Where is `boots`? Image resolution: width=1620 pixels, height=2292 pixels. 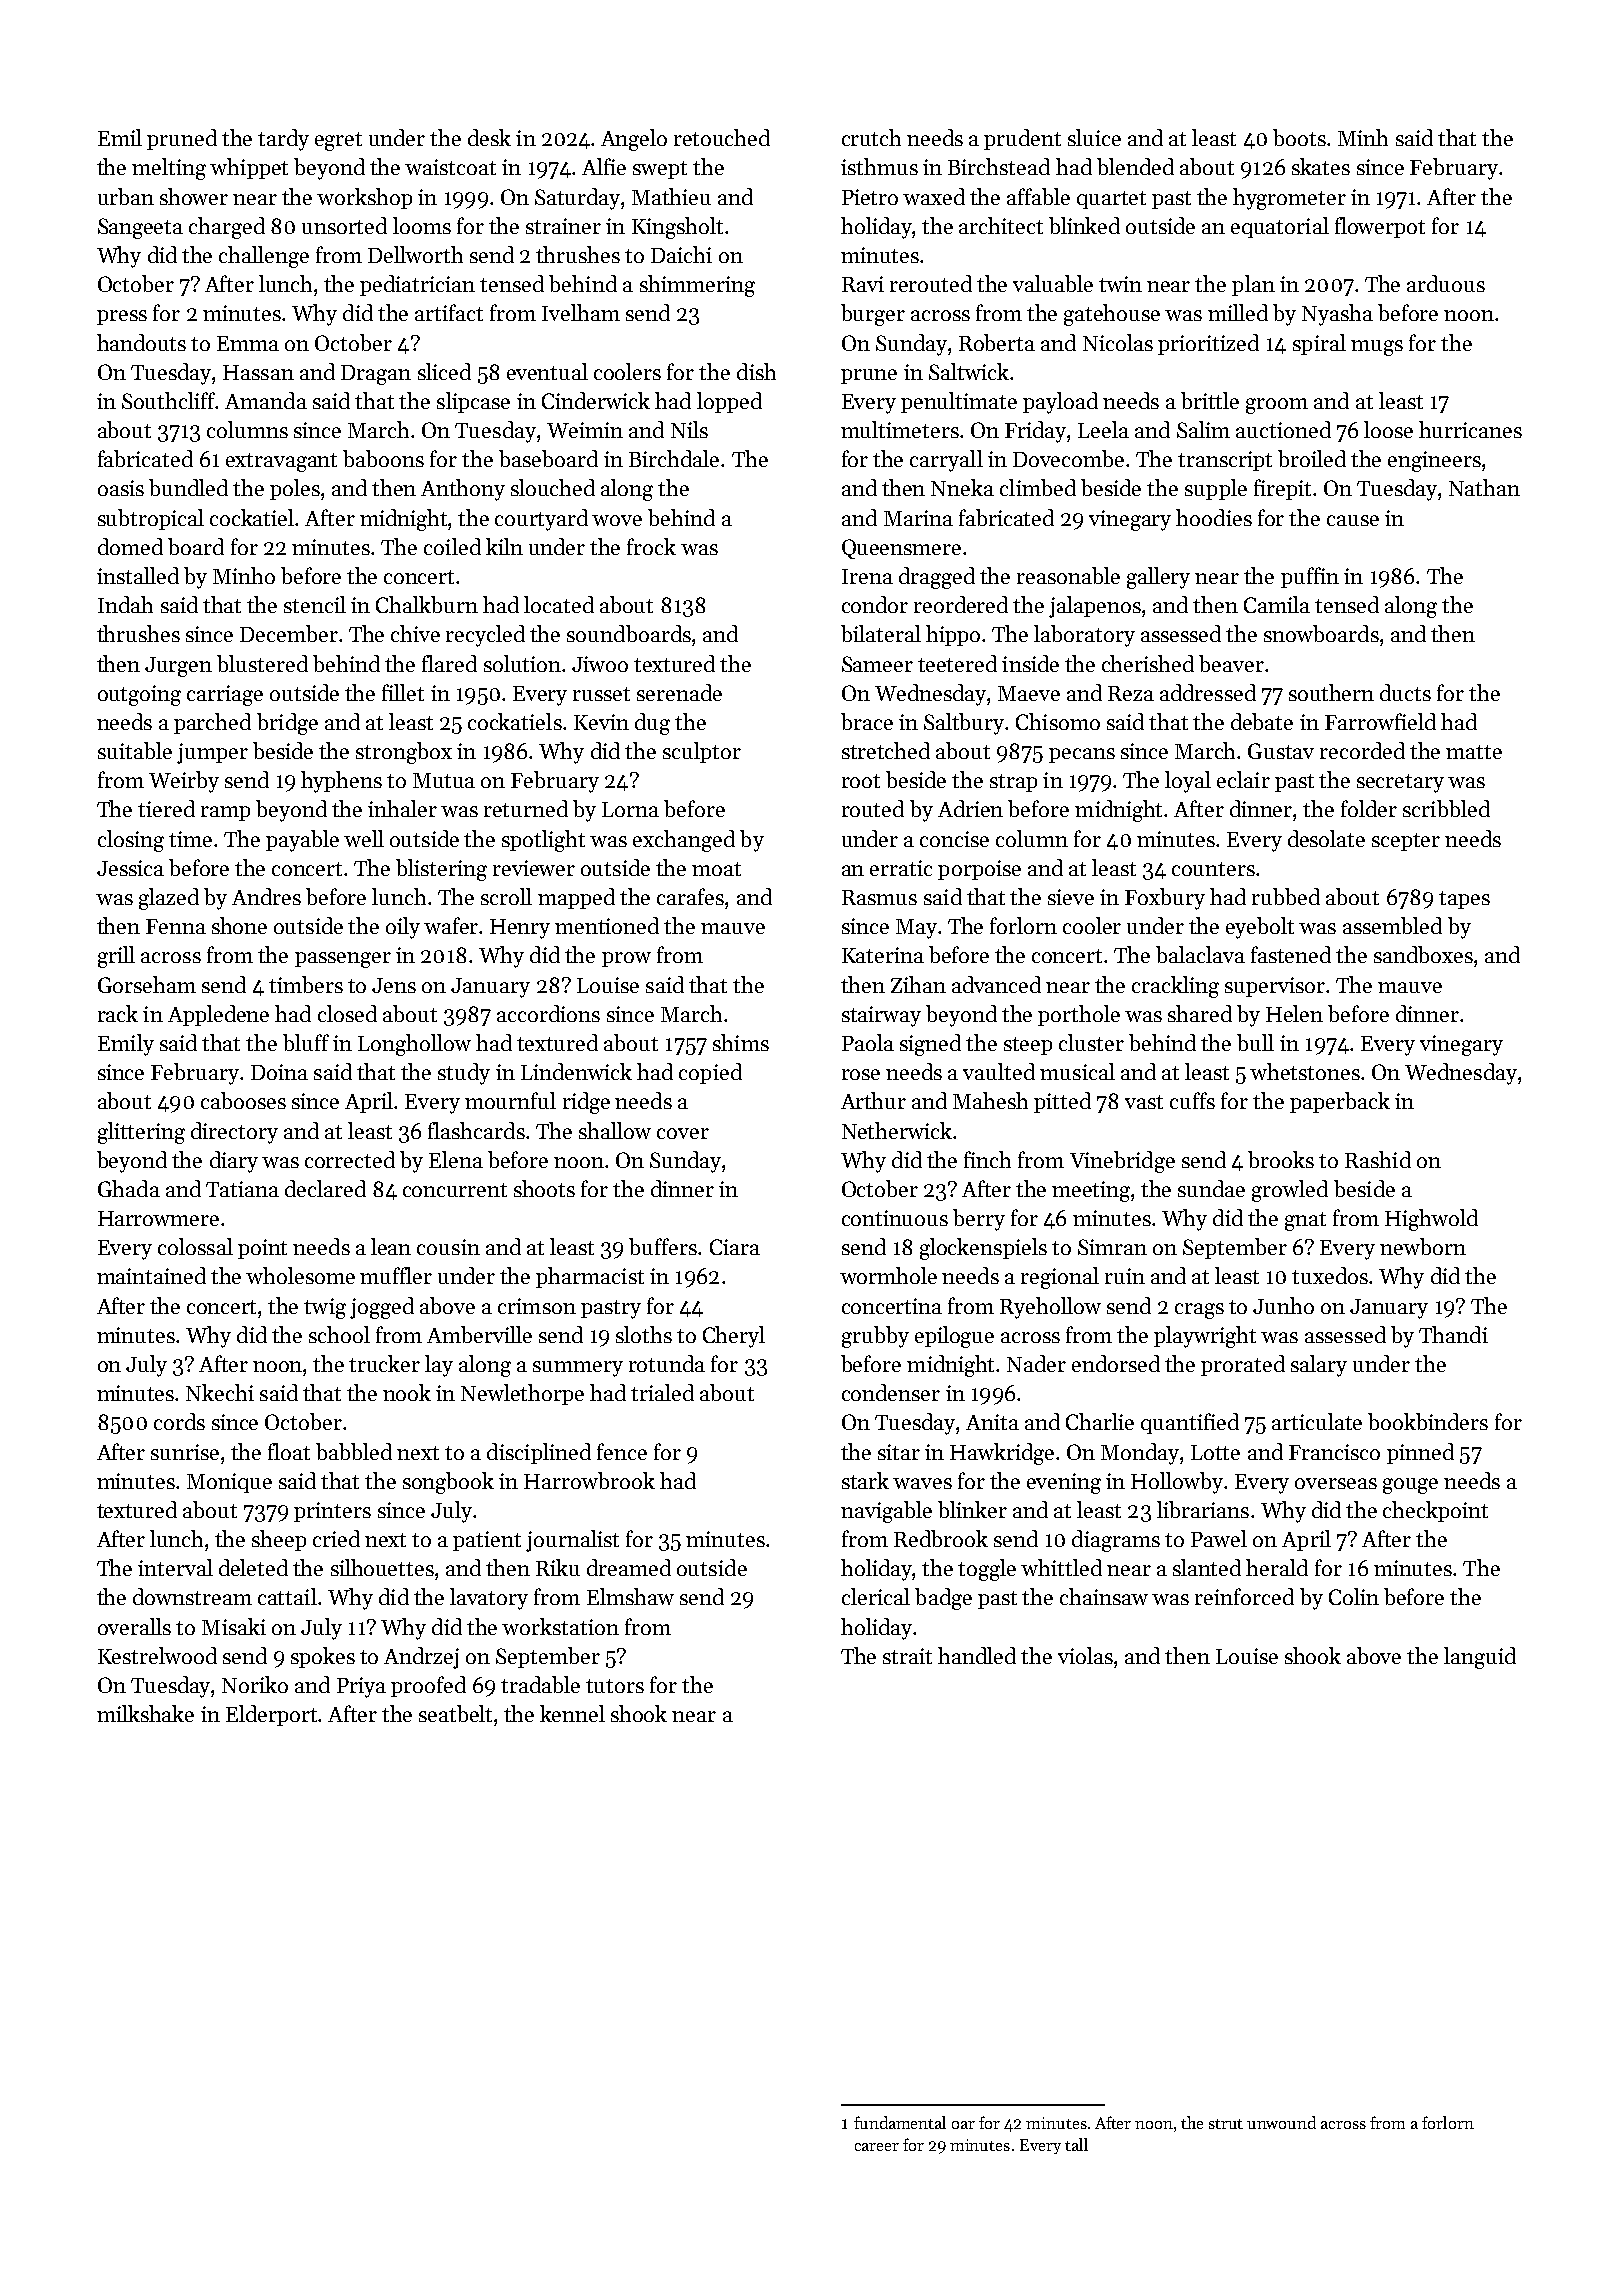 boots is located at coordinates (1299, 137).
